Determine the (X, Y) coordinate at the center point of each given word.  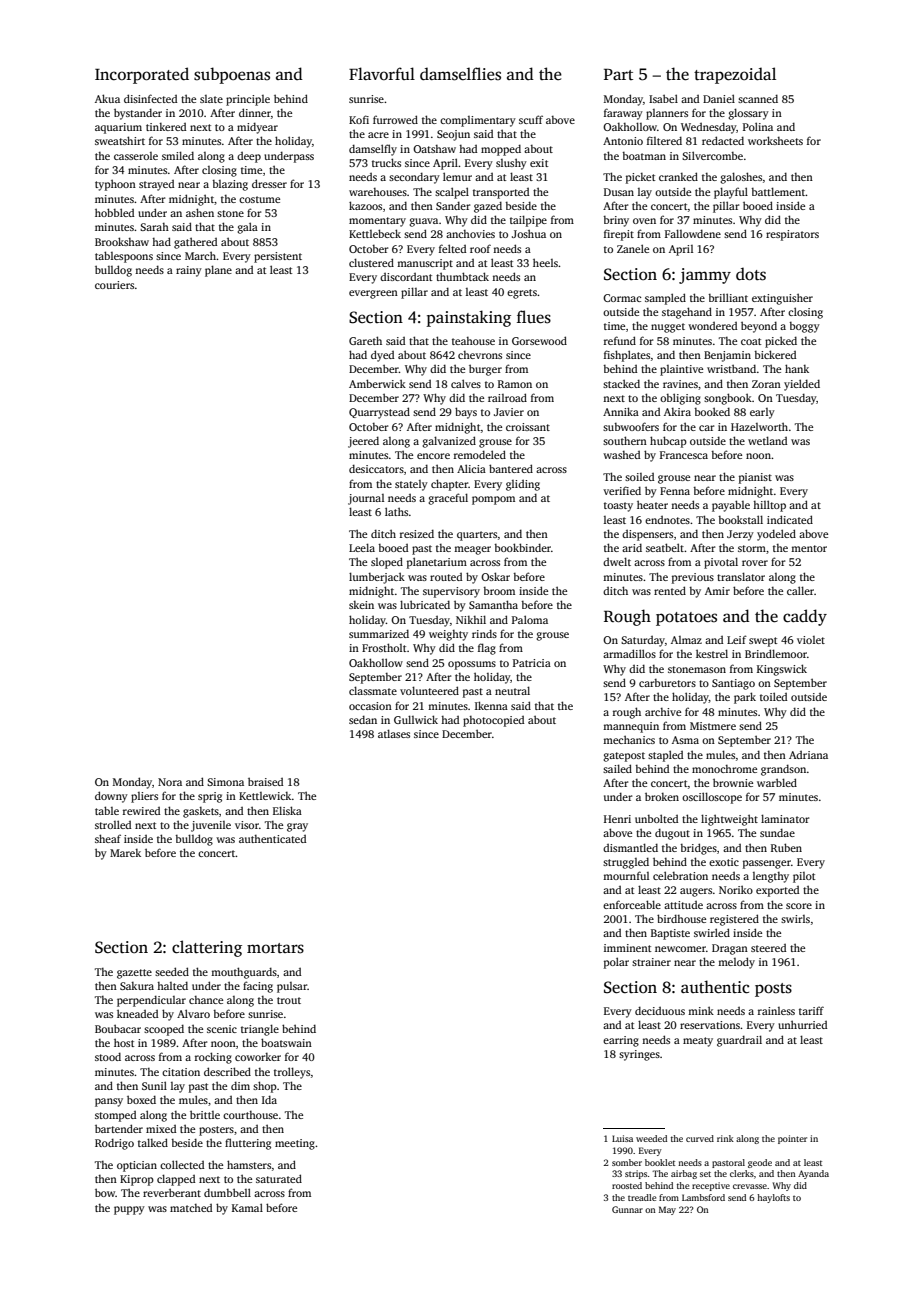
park (745, 698)
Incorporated (142, 75)
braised (265, 781)
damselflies (460, 74)
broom (499, 591)
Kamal (247, 1207)
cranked (678, 176)
